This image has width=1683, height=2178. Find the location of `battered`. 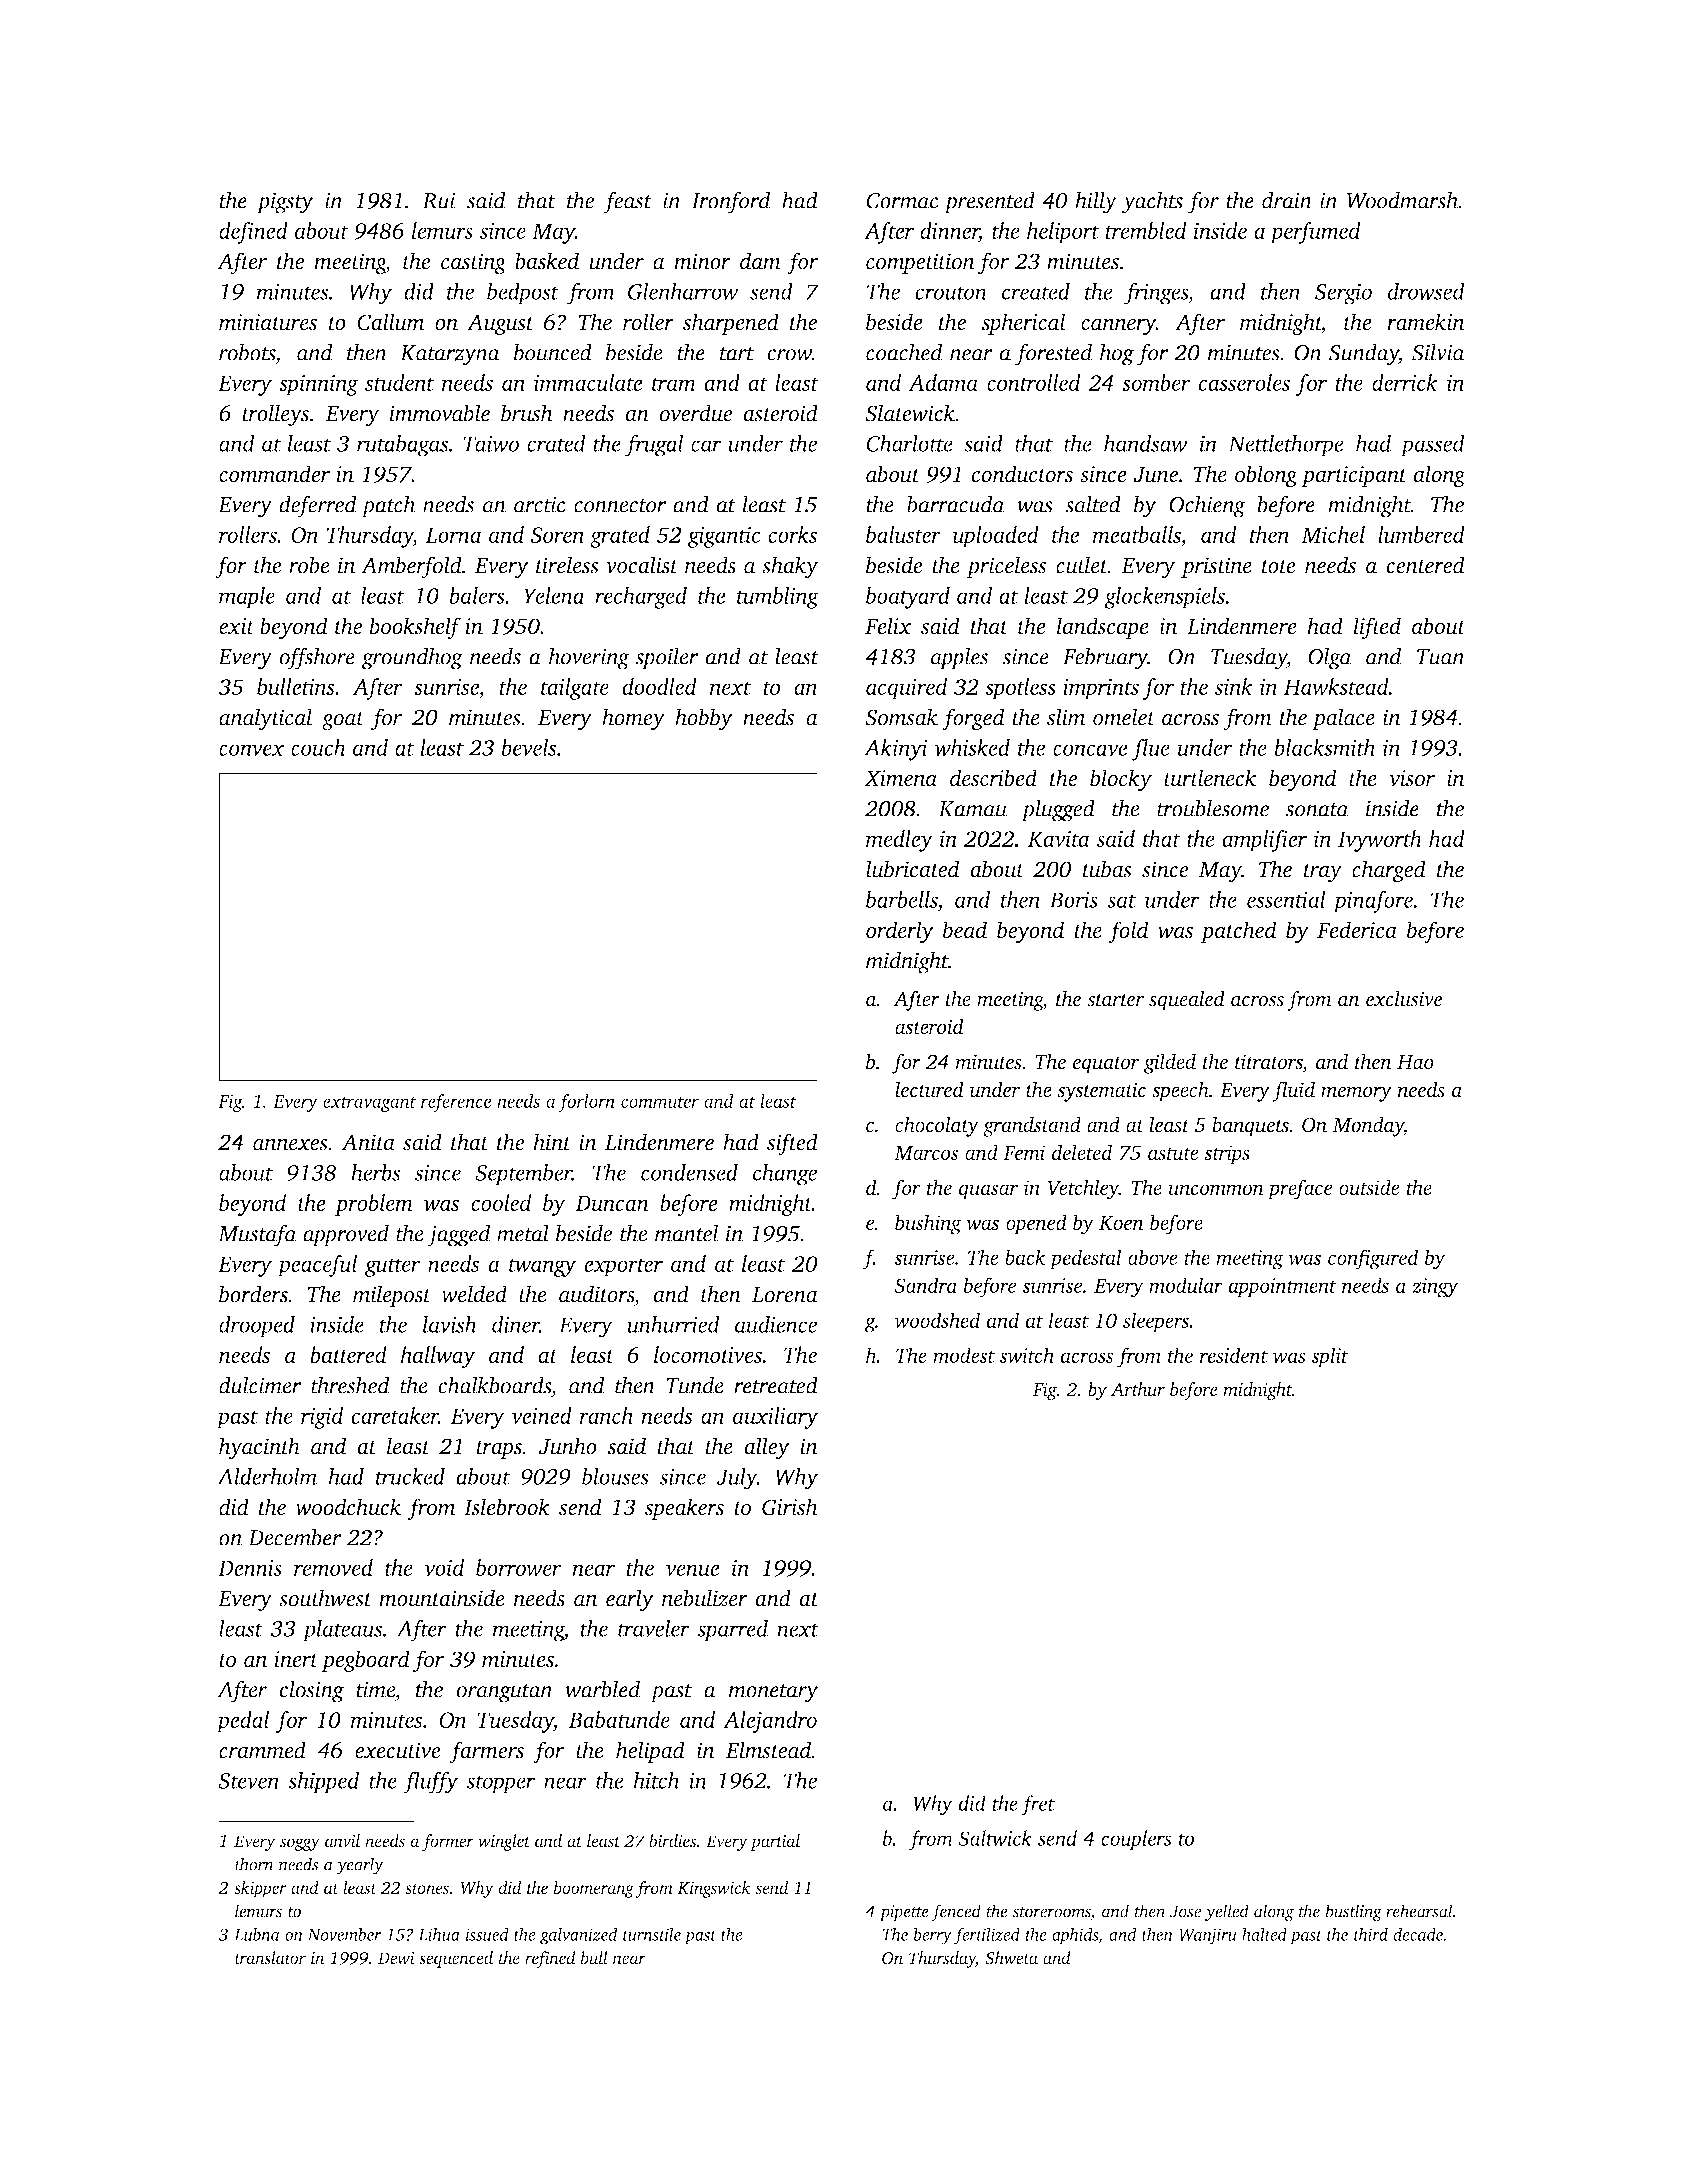

battered is located at coordinates (348, 1354).
